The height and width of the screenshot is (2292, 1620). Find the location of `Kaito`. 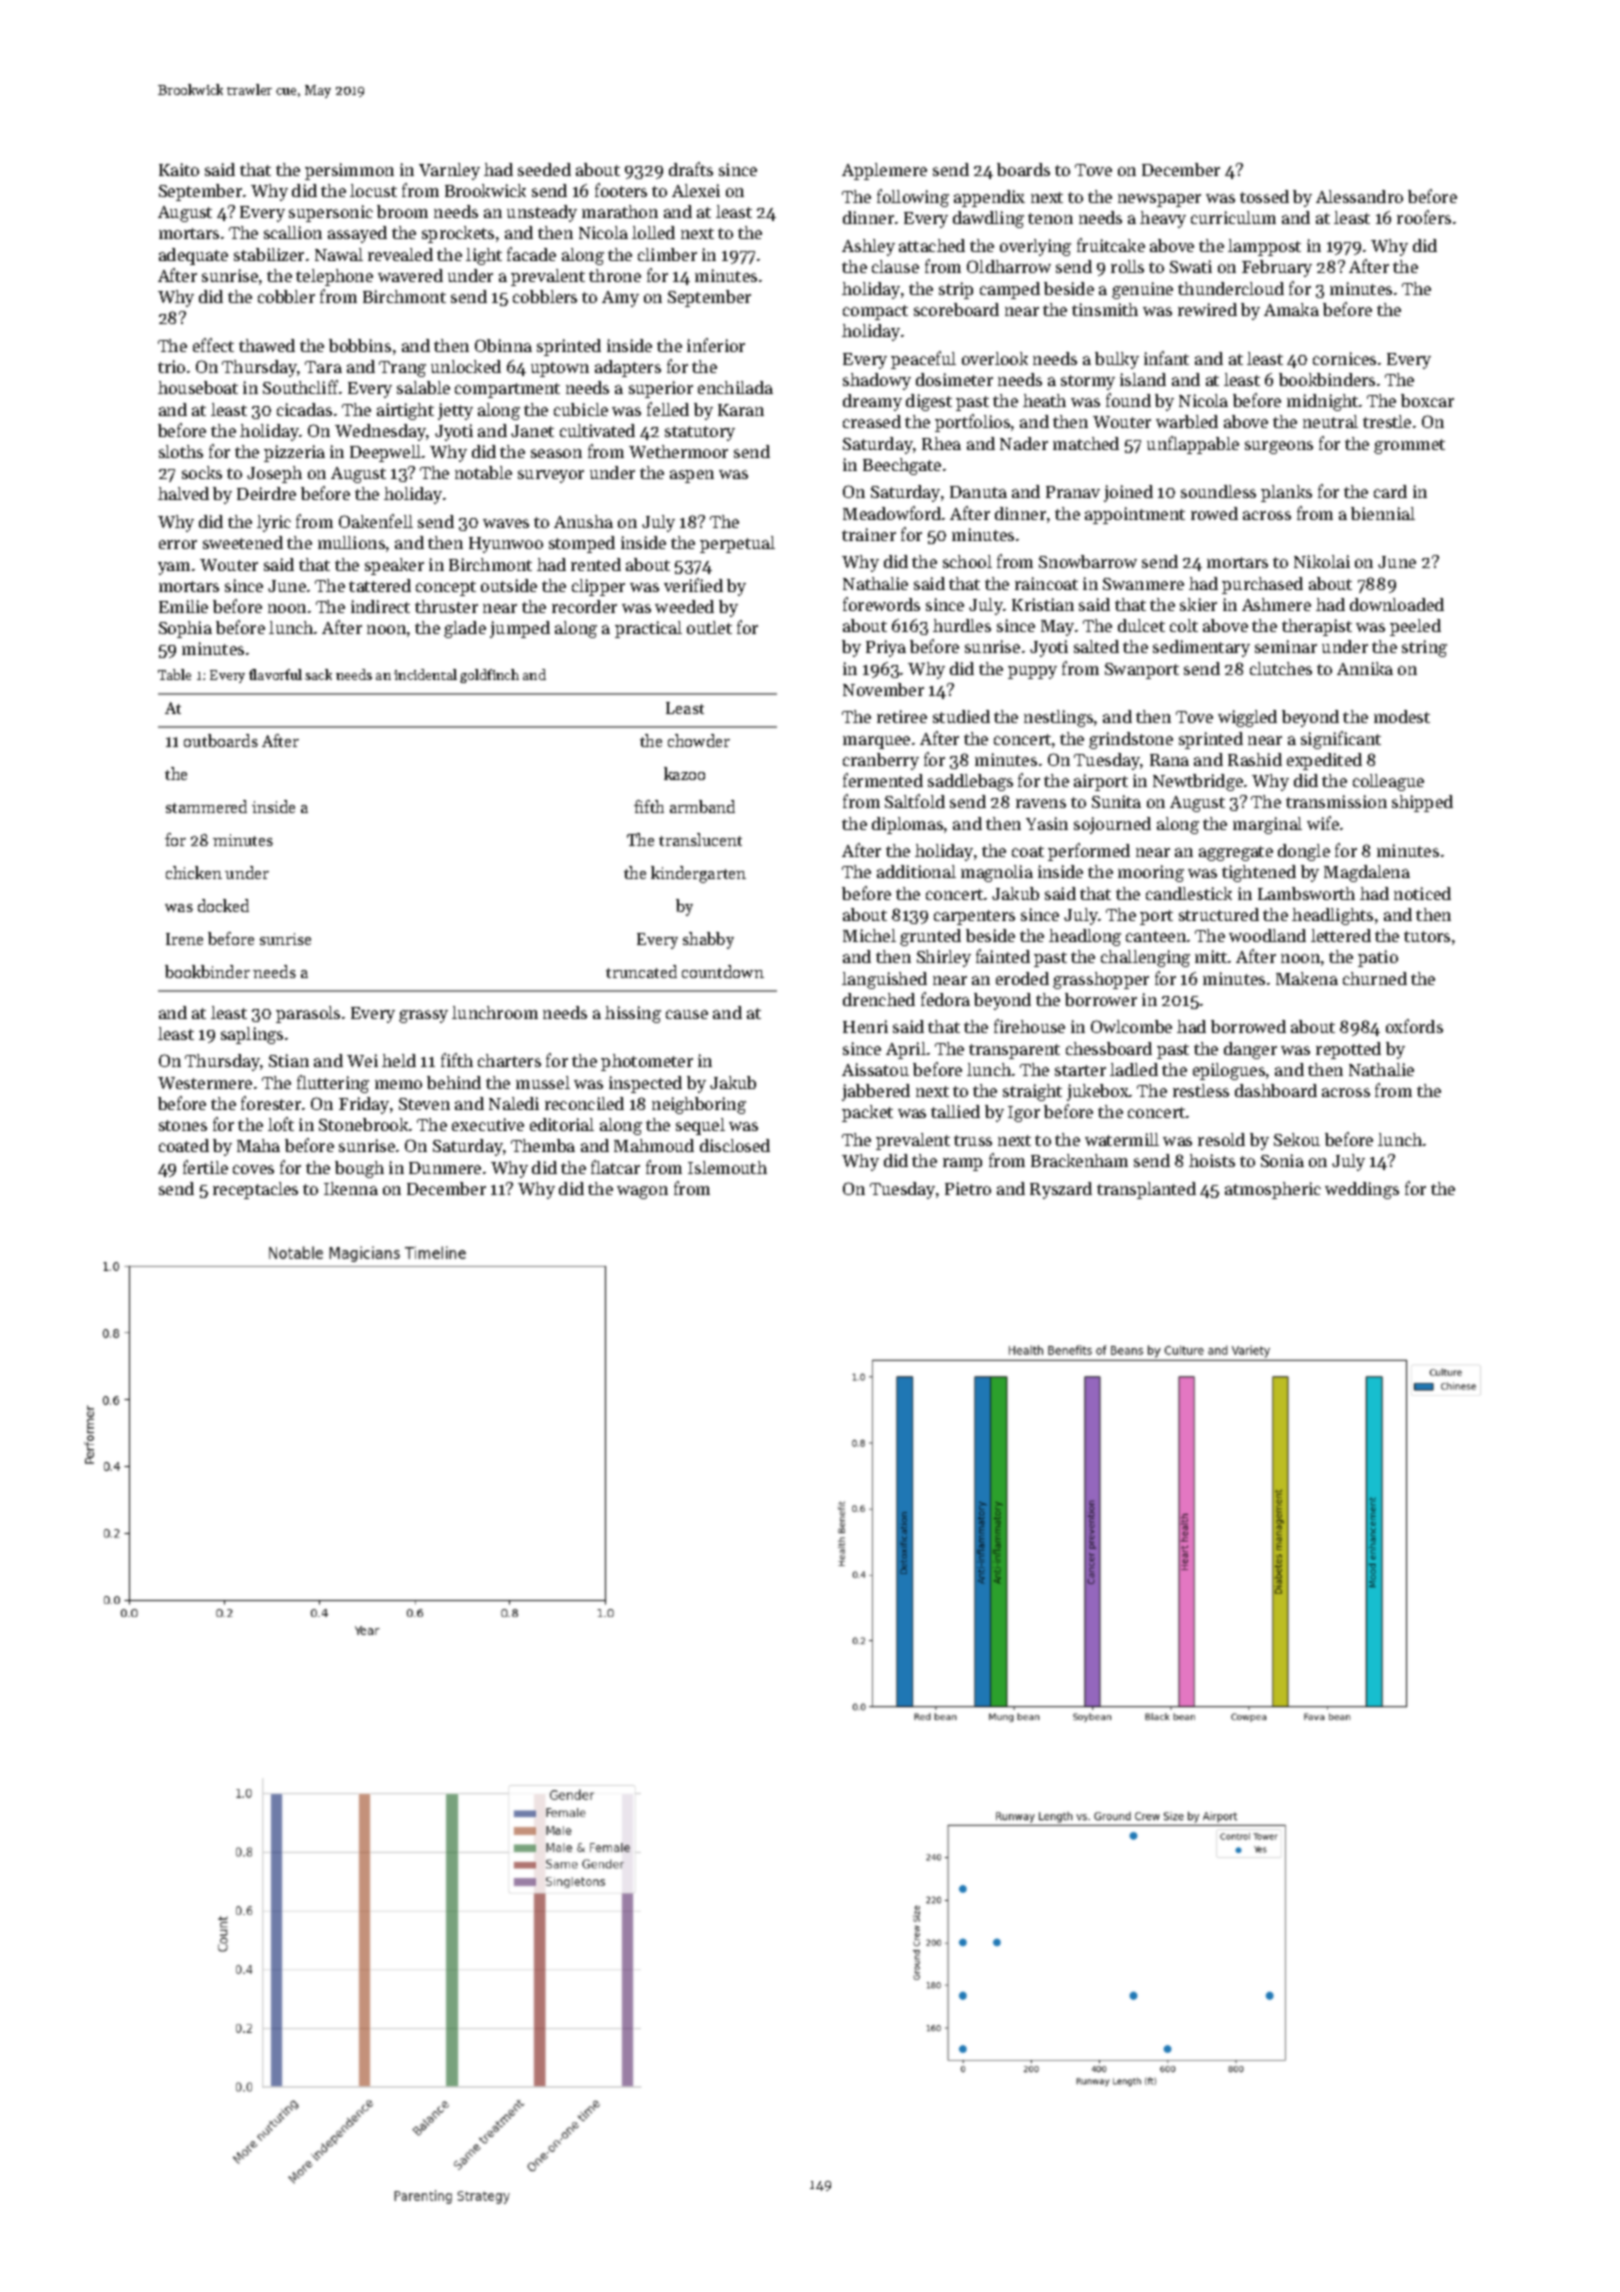

Kaito is located at coordinates (179, 169).
